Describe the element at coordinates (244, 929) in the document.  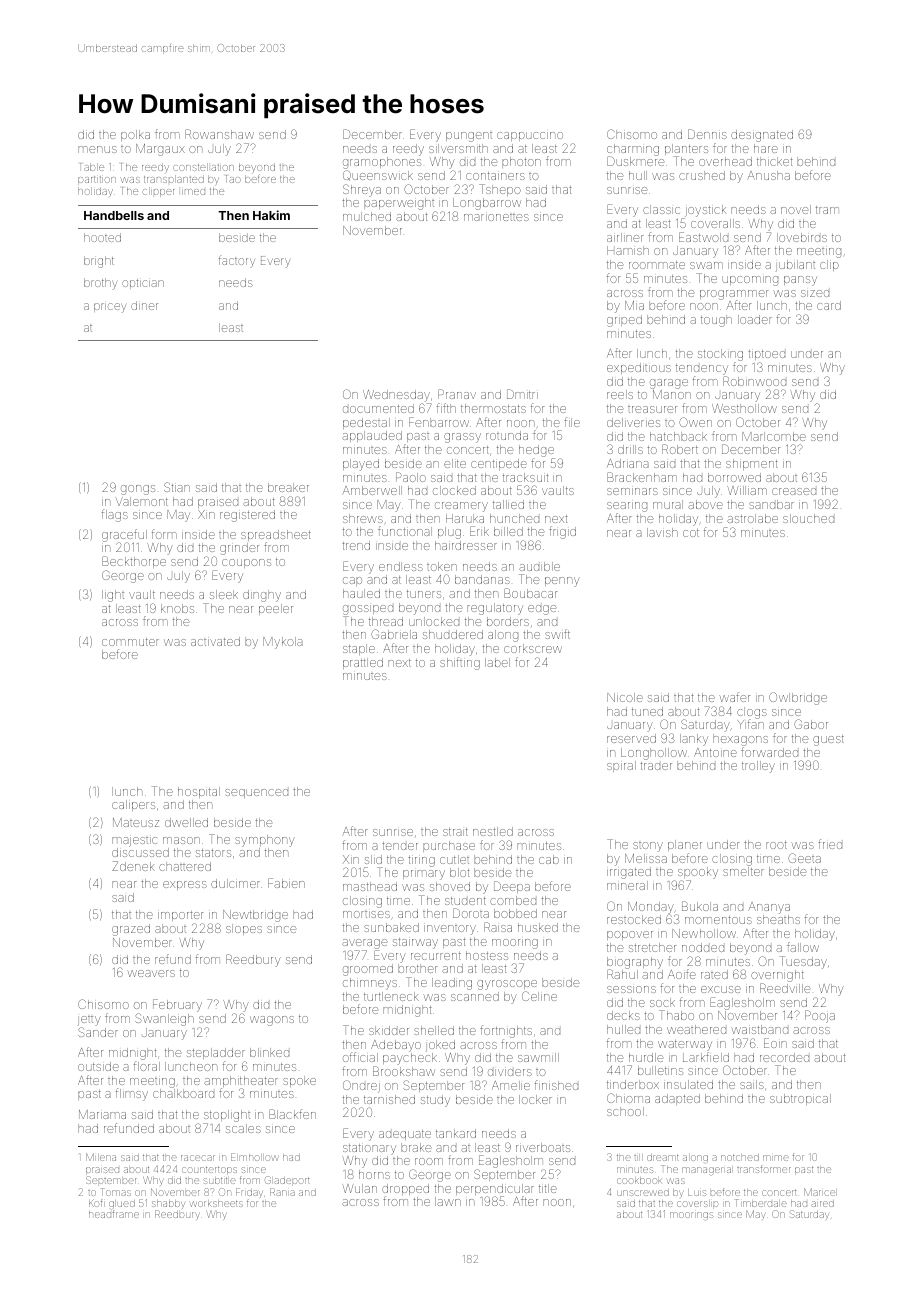
I see `slopes` at that location.
